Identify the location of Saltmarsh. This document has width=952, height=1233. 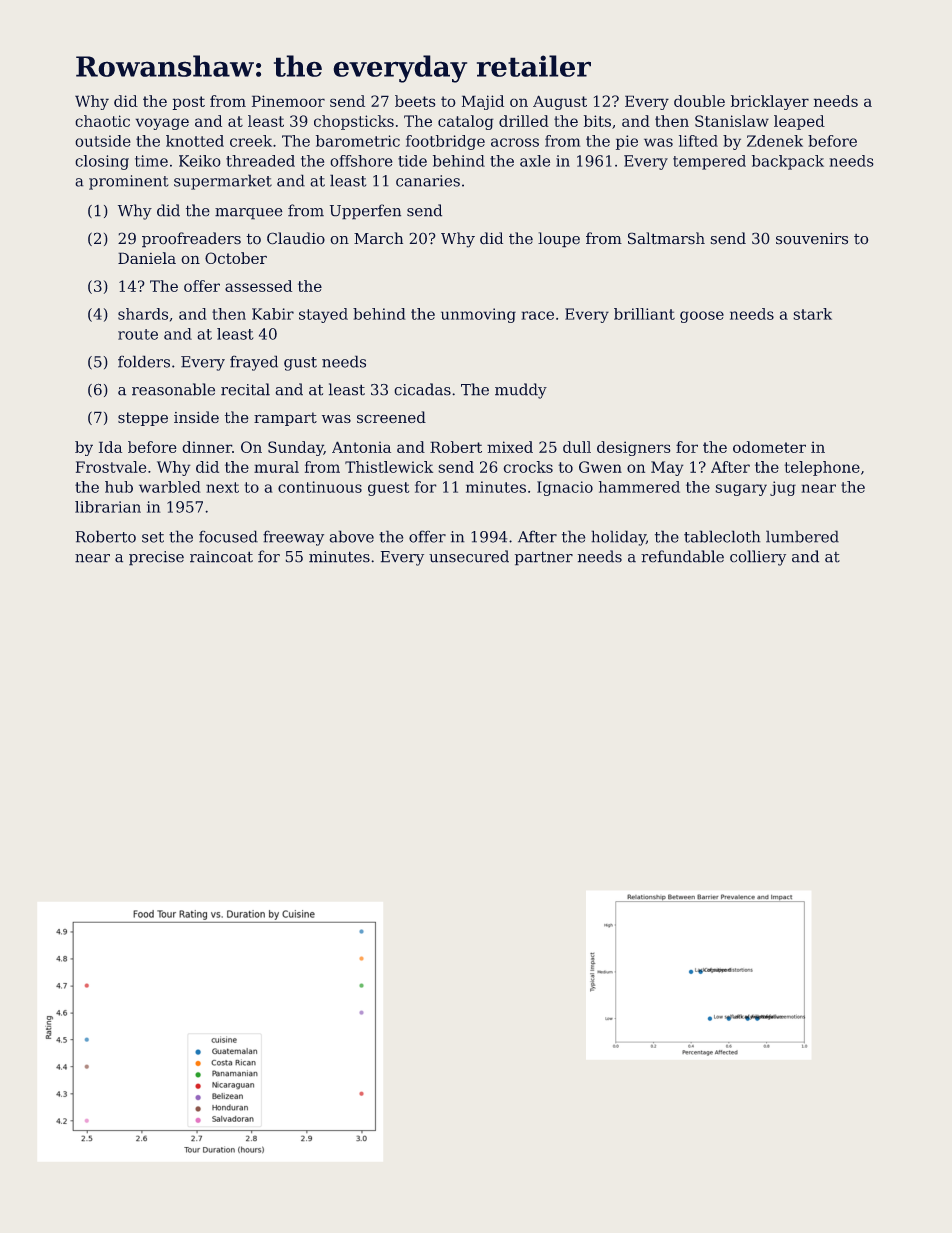
(666, 238).
